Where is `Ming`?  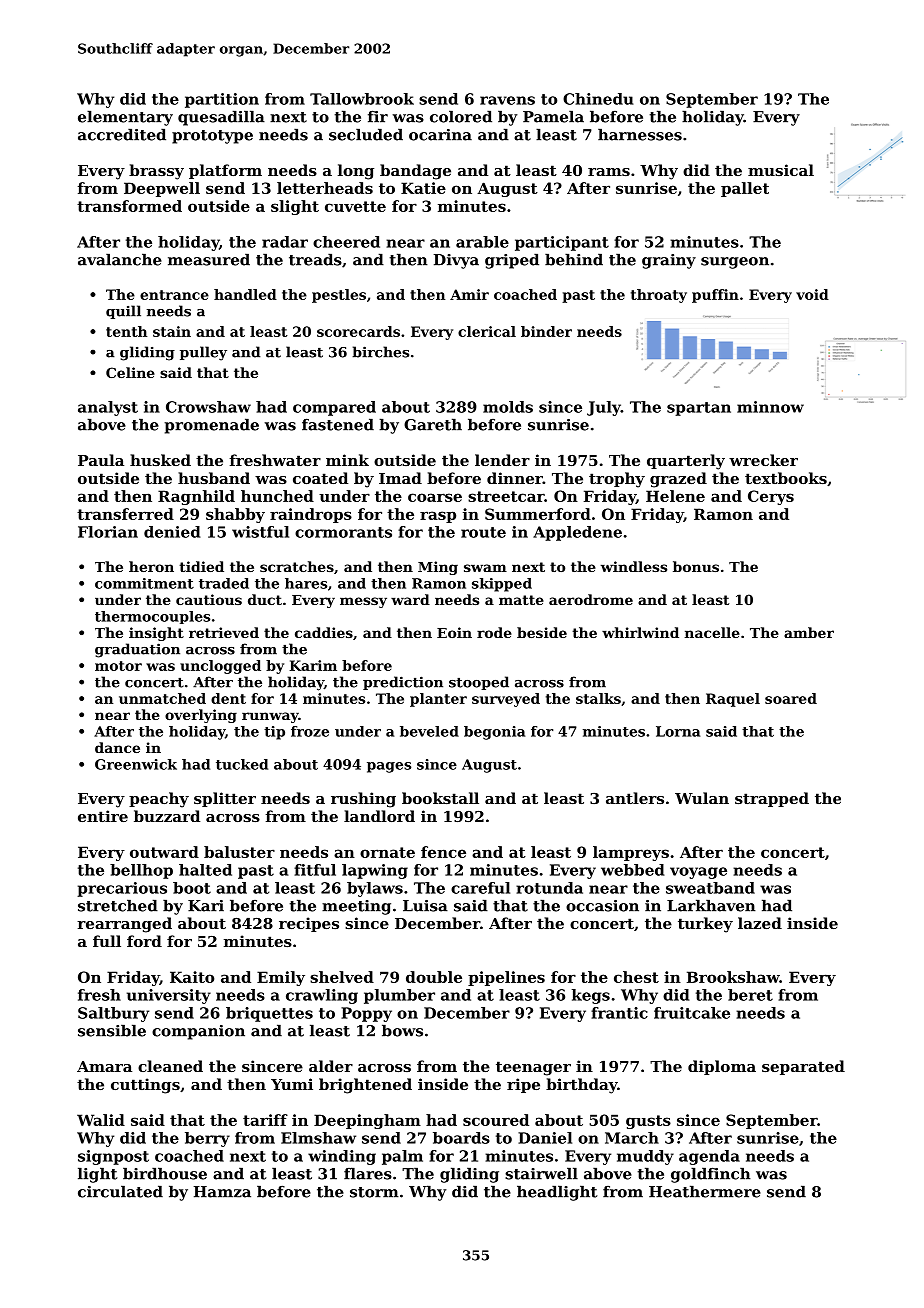 Ming is located at coordinates (438, 568).
